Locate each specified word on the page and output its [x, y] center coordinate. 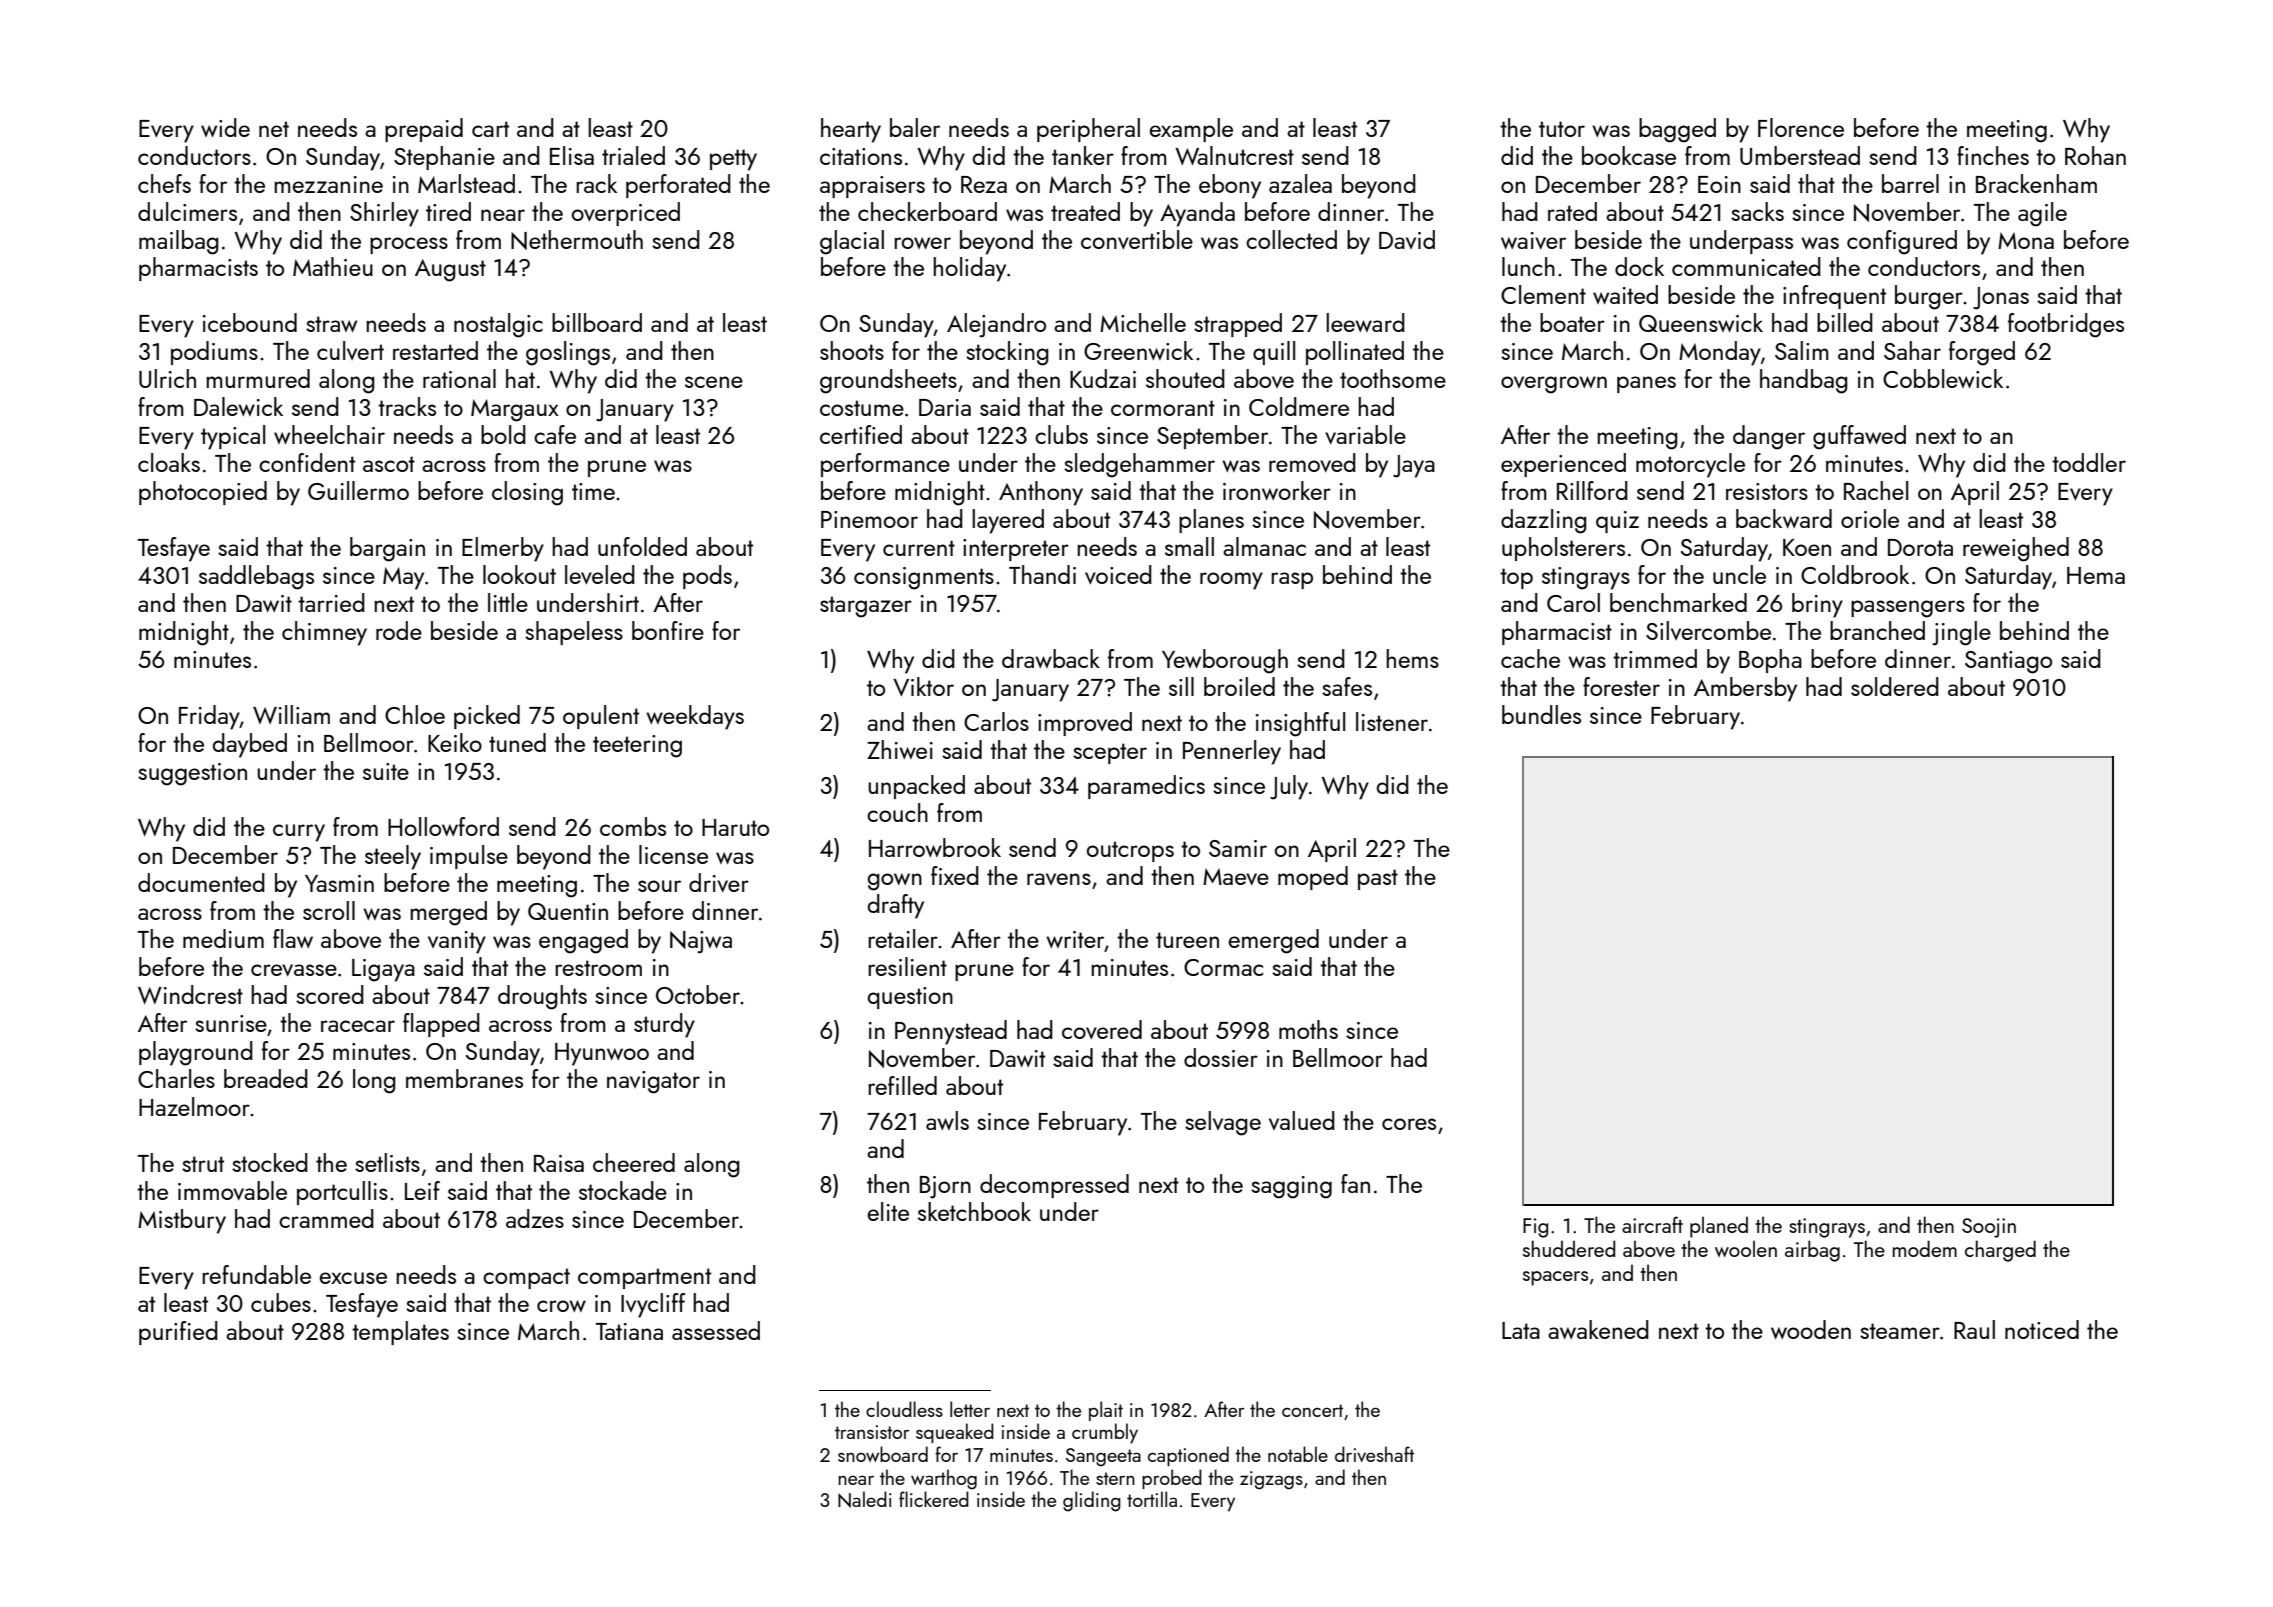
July [1289, 787]
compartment [644, 1278]
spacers [1555, 1278]
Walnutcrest [1234, 155]
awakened [1598, 1329]
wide [225, 127]
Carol [1573, 602]
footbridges [2066, 325]
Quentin [568, 911]
